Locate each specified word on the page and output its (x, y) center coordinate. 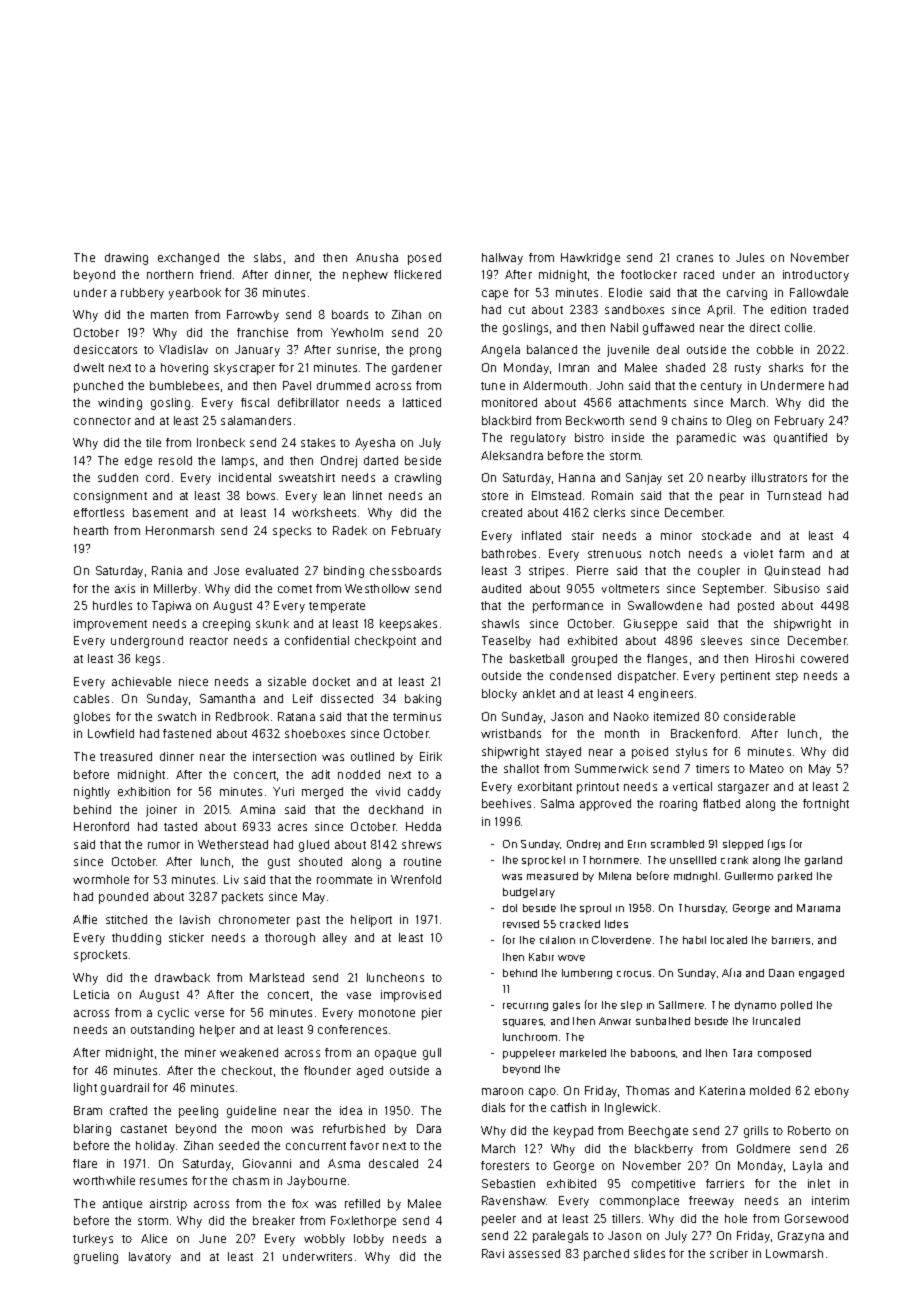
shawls (500, 623)
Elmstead (556, 495)
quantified (800, 438)
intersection (284, 756)
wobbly (324, 1240)
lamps (238, 462)
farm (791, 553)
